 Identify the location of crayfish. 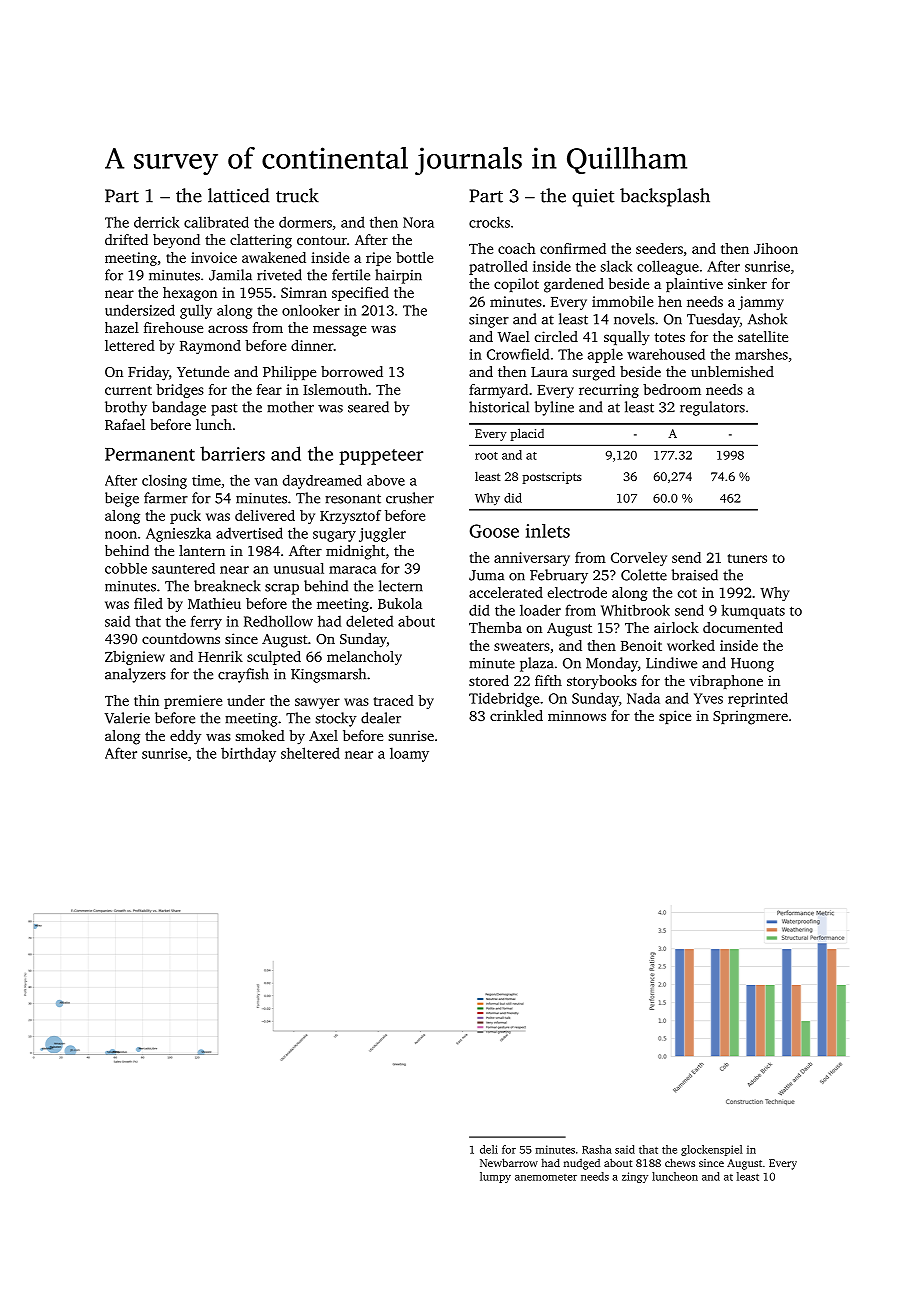
(243, 675).
